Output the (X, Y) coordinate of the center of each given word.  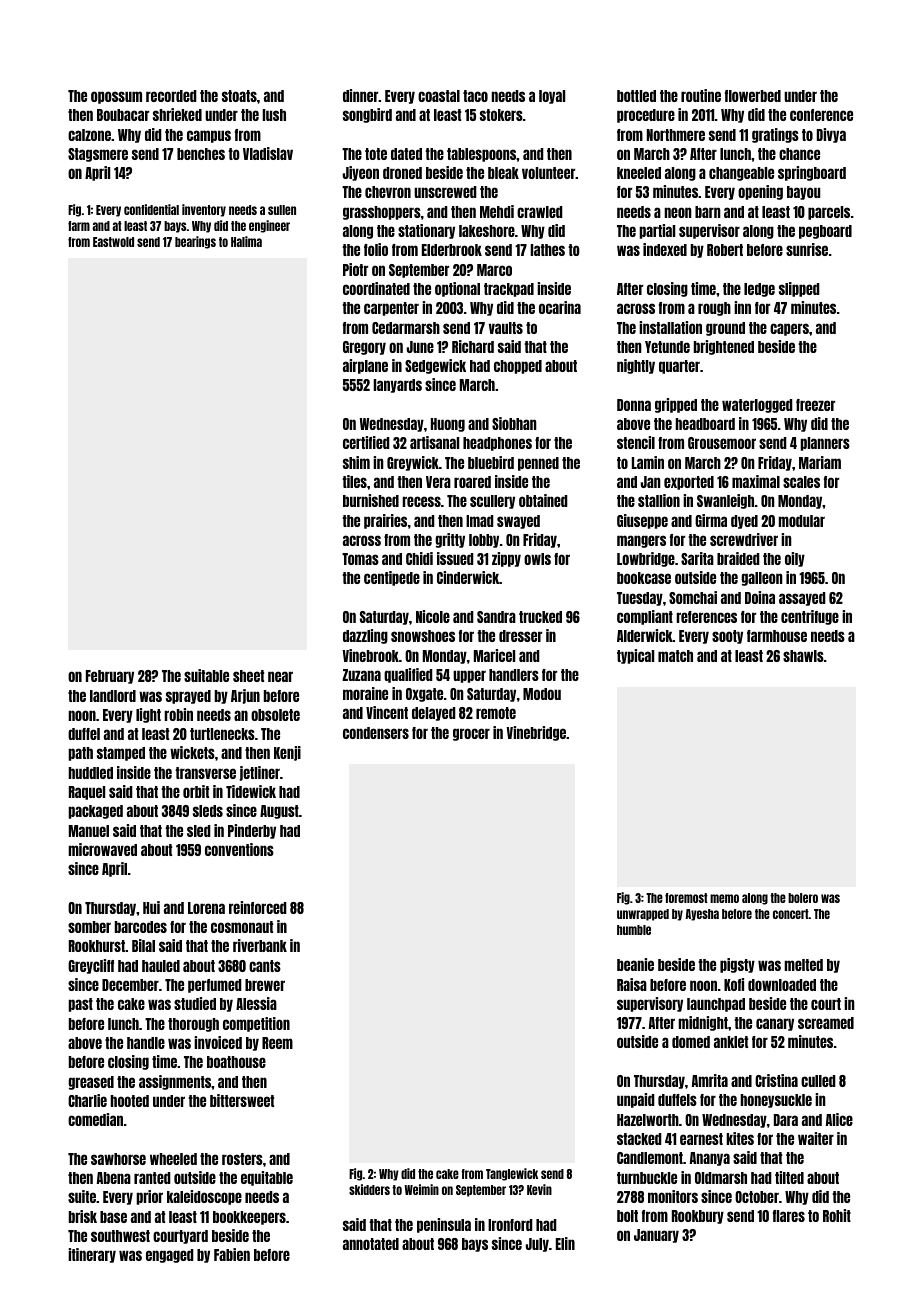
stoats (239, 96)
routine (701, 95)
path (80, 754)
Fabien (232, 1254)
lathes (547, 250)
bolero (803, 898)
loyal (552, 97)
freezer (815, 405)
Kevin (539, 1189)
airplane (365, 366)
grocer (471, 734)
